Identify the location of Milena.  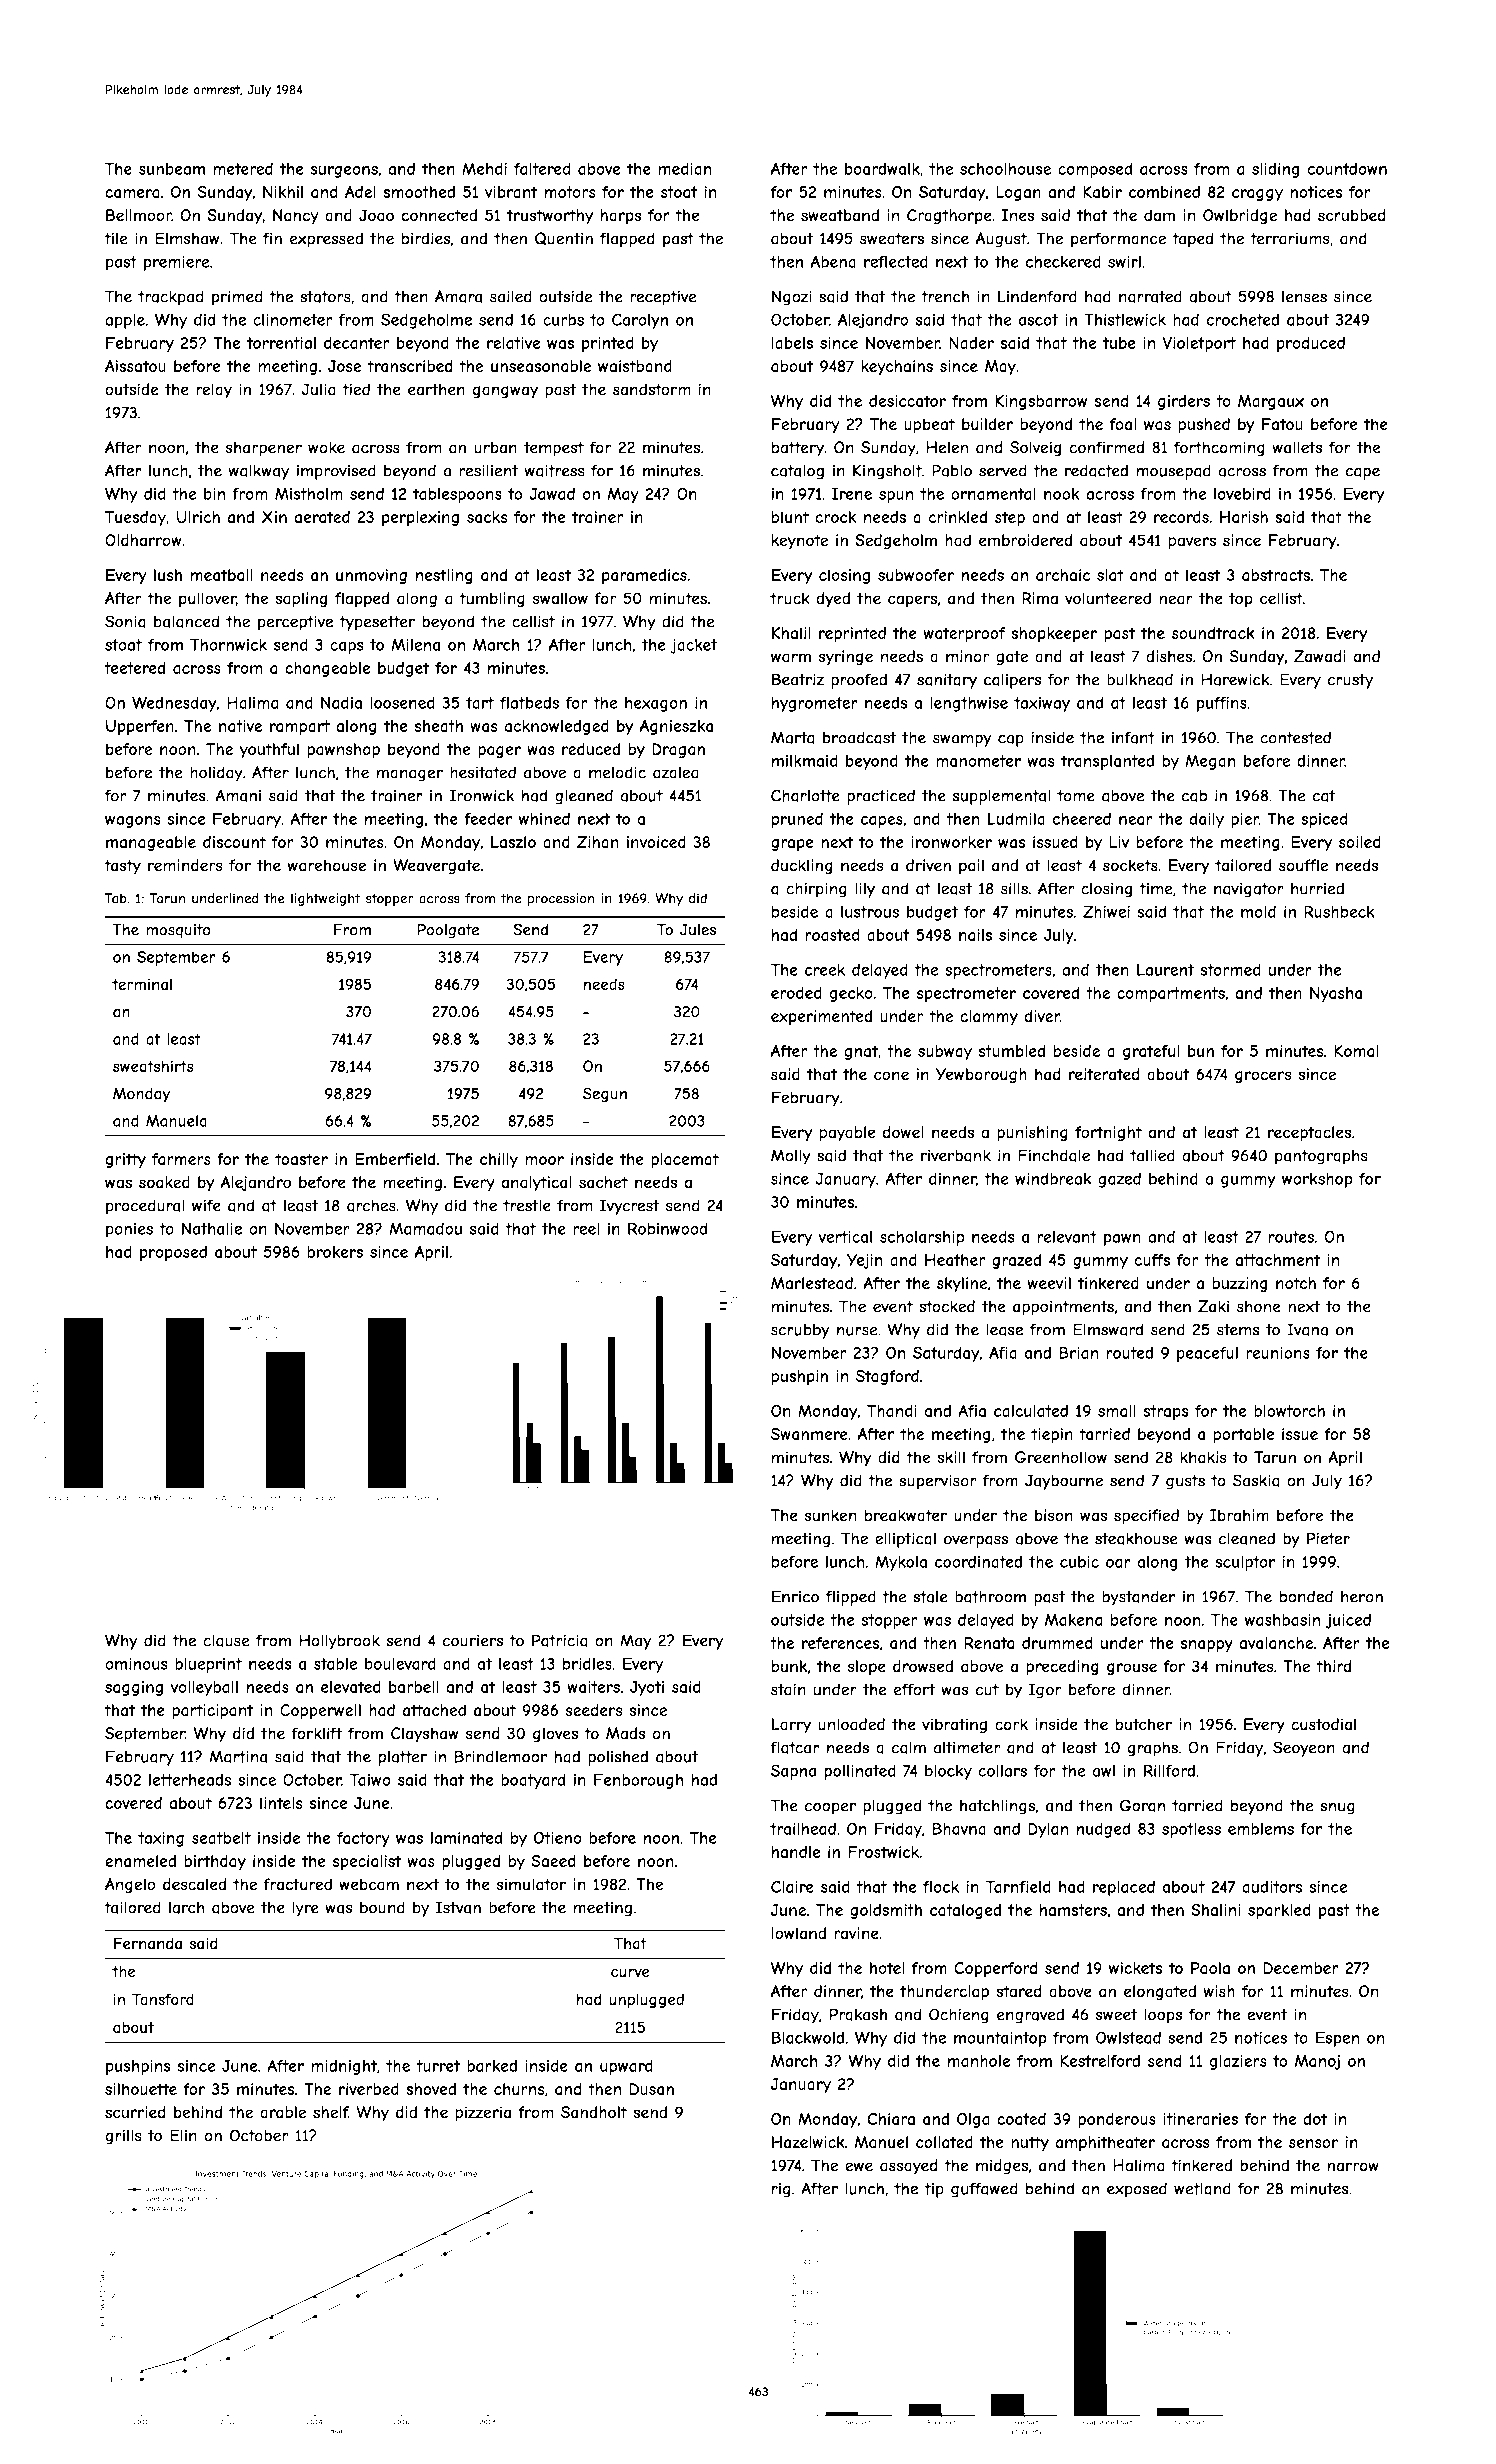
(415, 645).
